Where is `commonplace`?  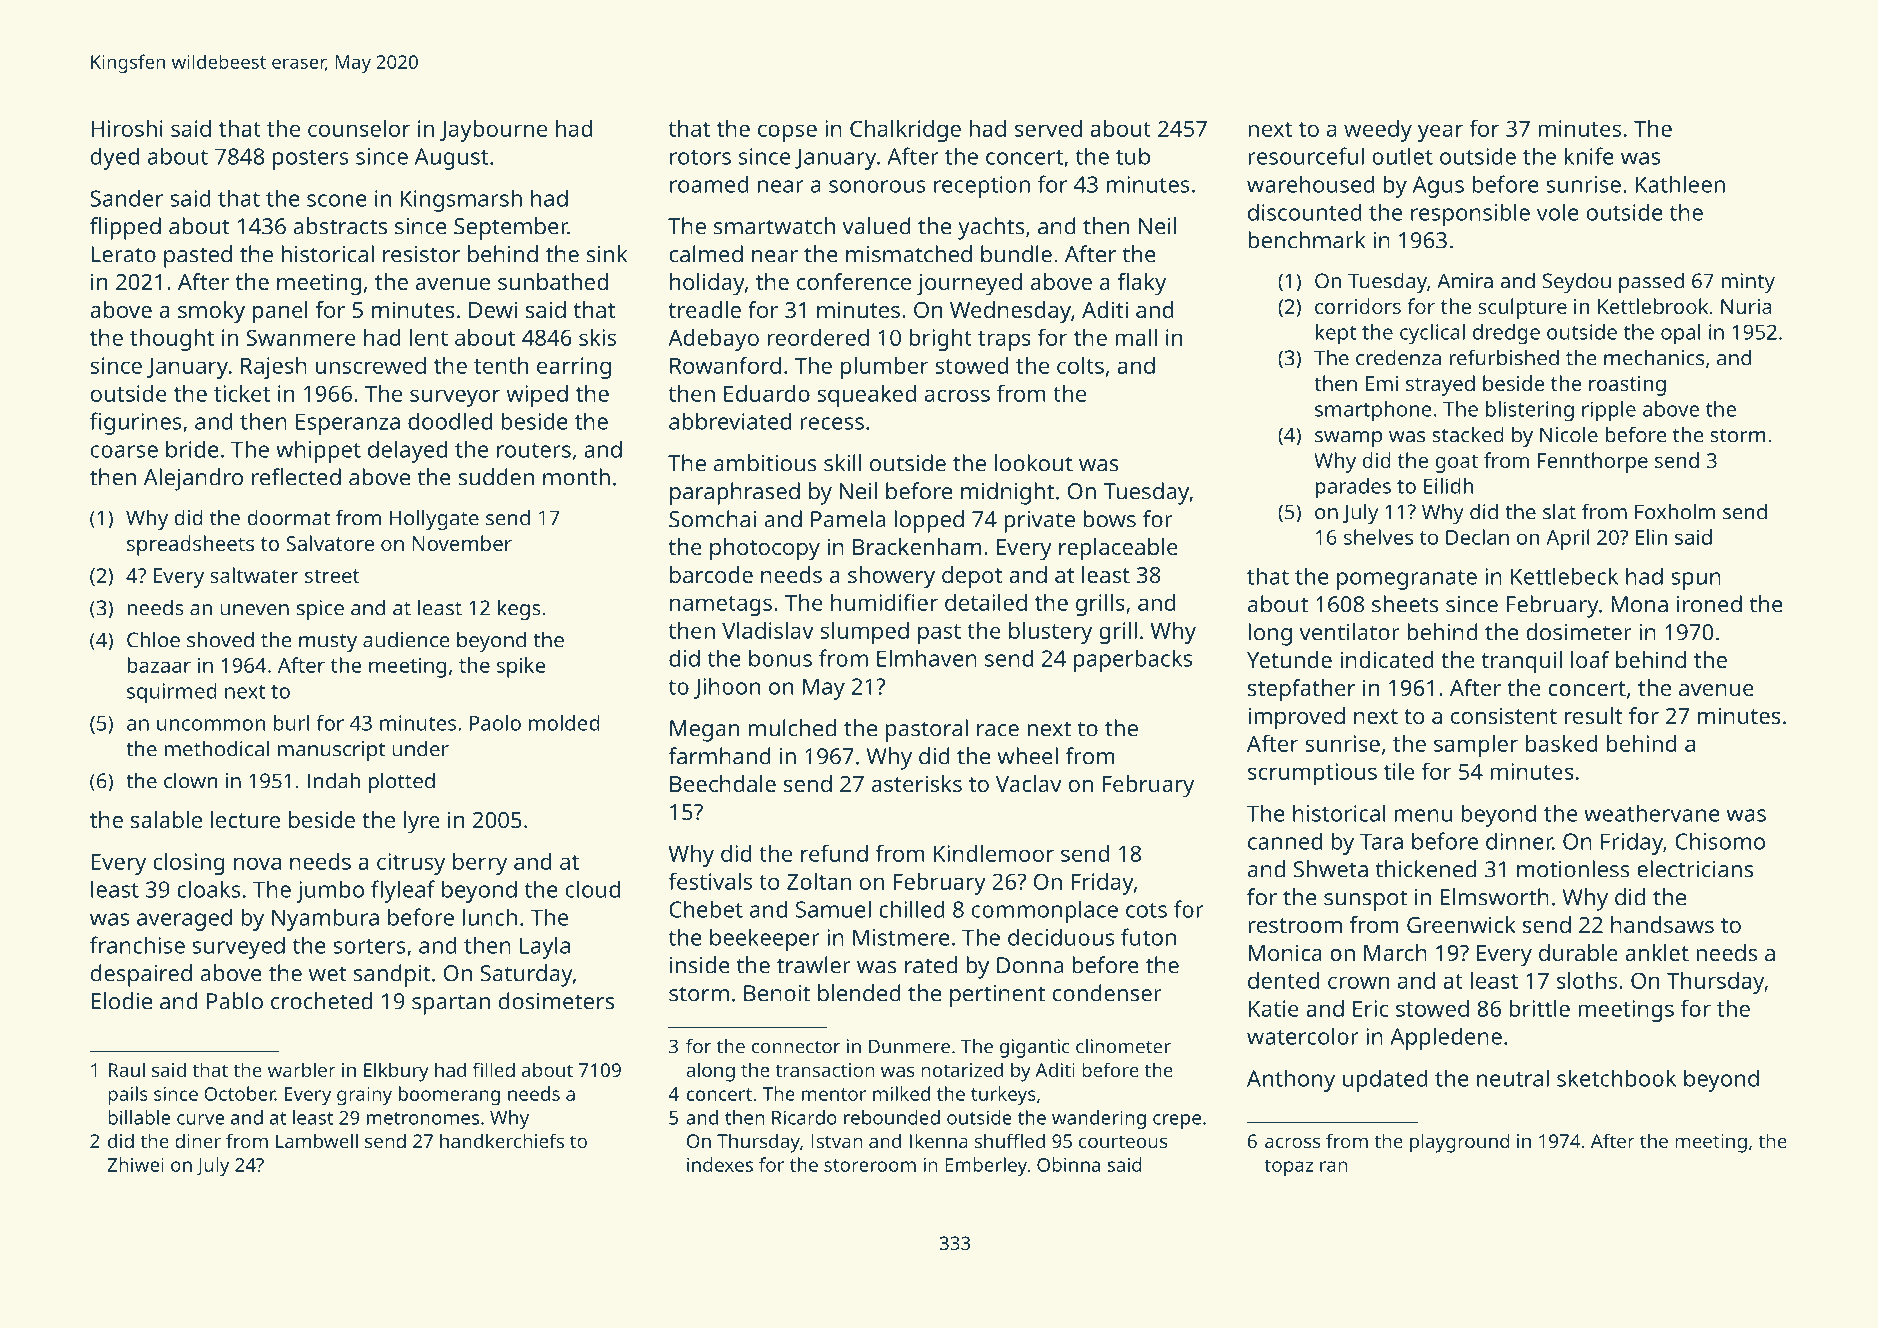 commonplace is located at coordinates (1045, 911).
